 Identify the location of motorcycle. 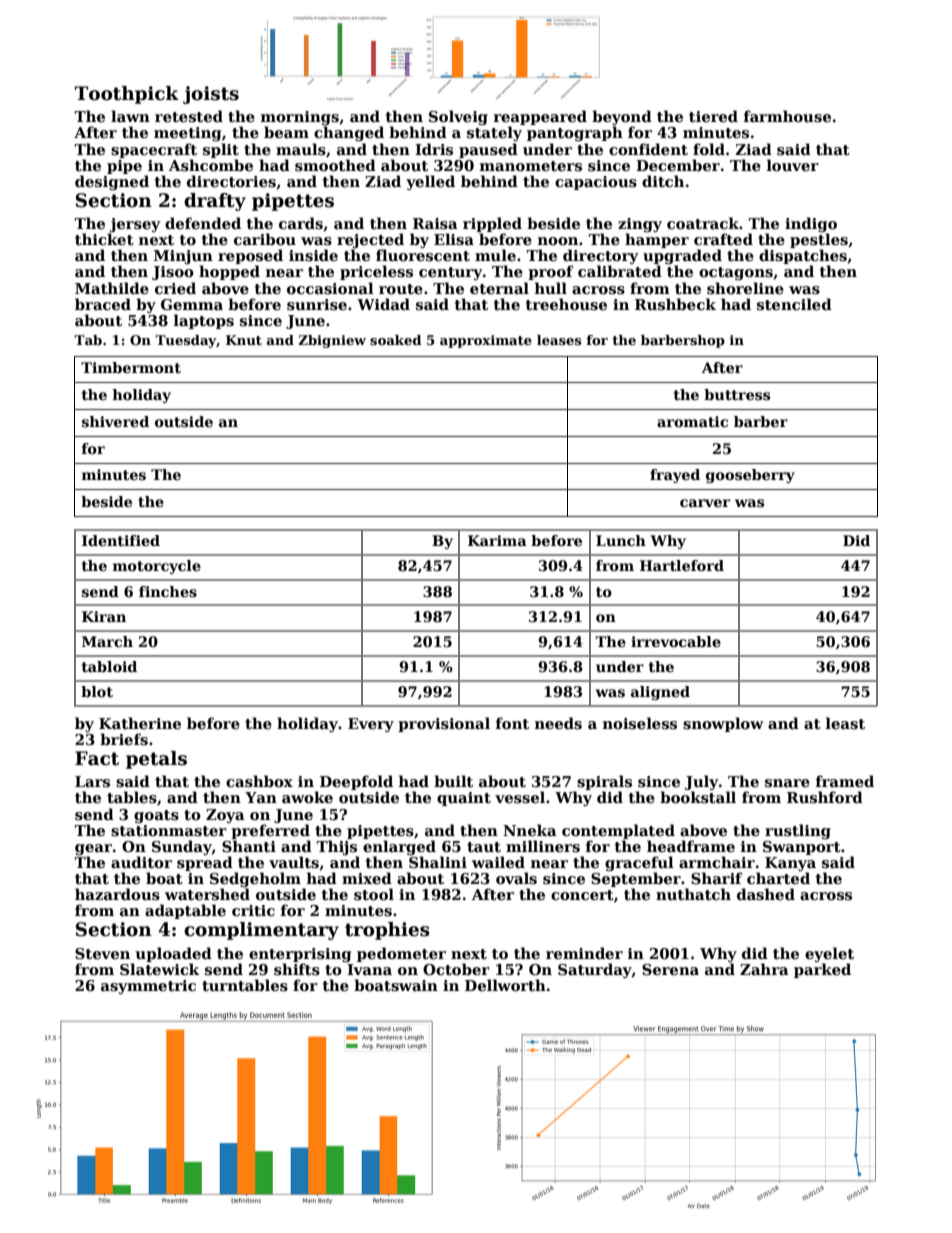
(157, 567).
